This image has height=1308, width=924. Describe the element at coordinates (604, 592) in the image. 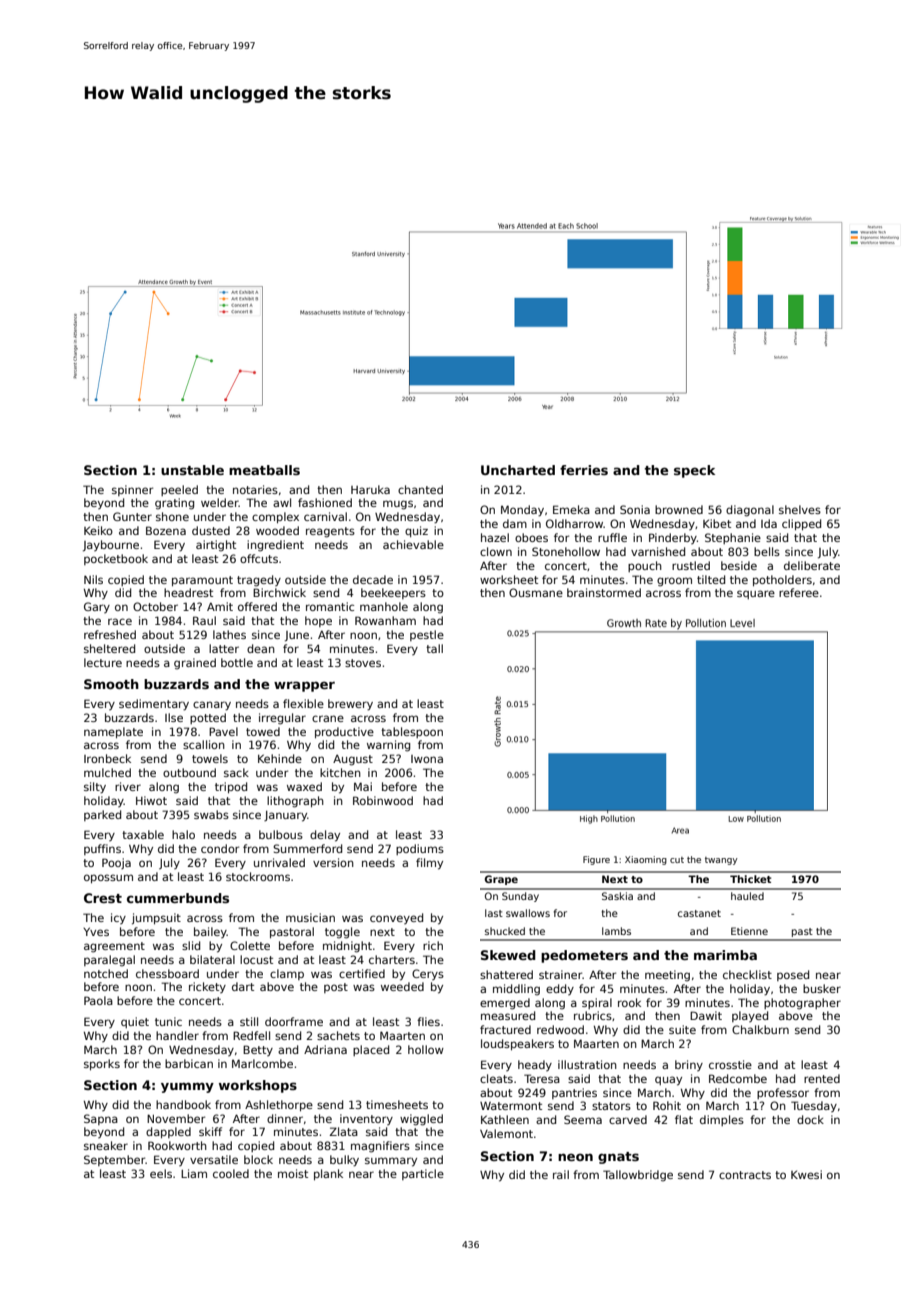

I see `brainstormed` at that location.
